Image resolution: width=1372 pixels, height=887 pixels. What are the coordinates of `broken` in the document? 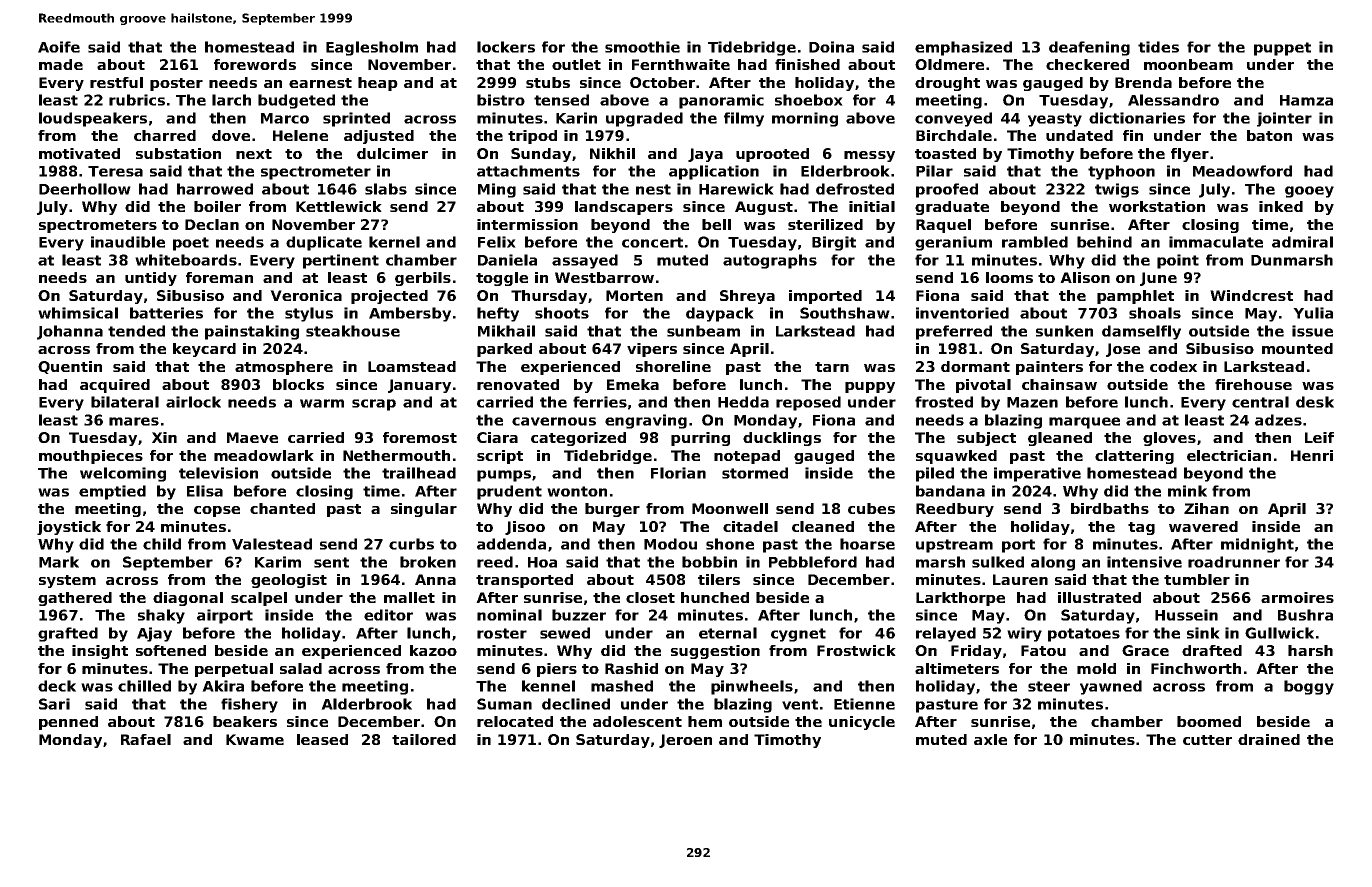 It's located at (428, 562).
